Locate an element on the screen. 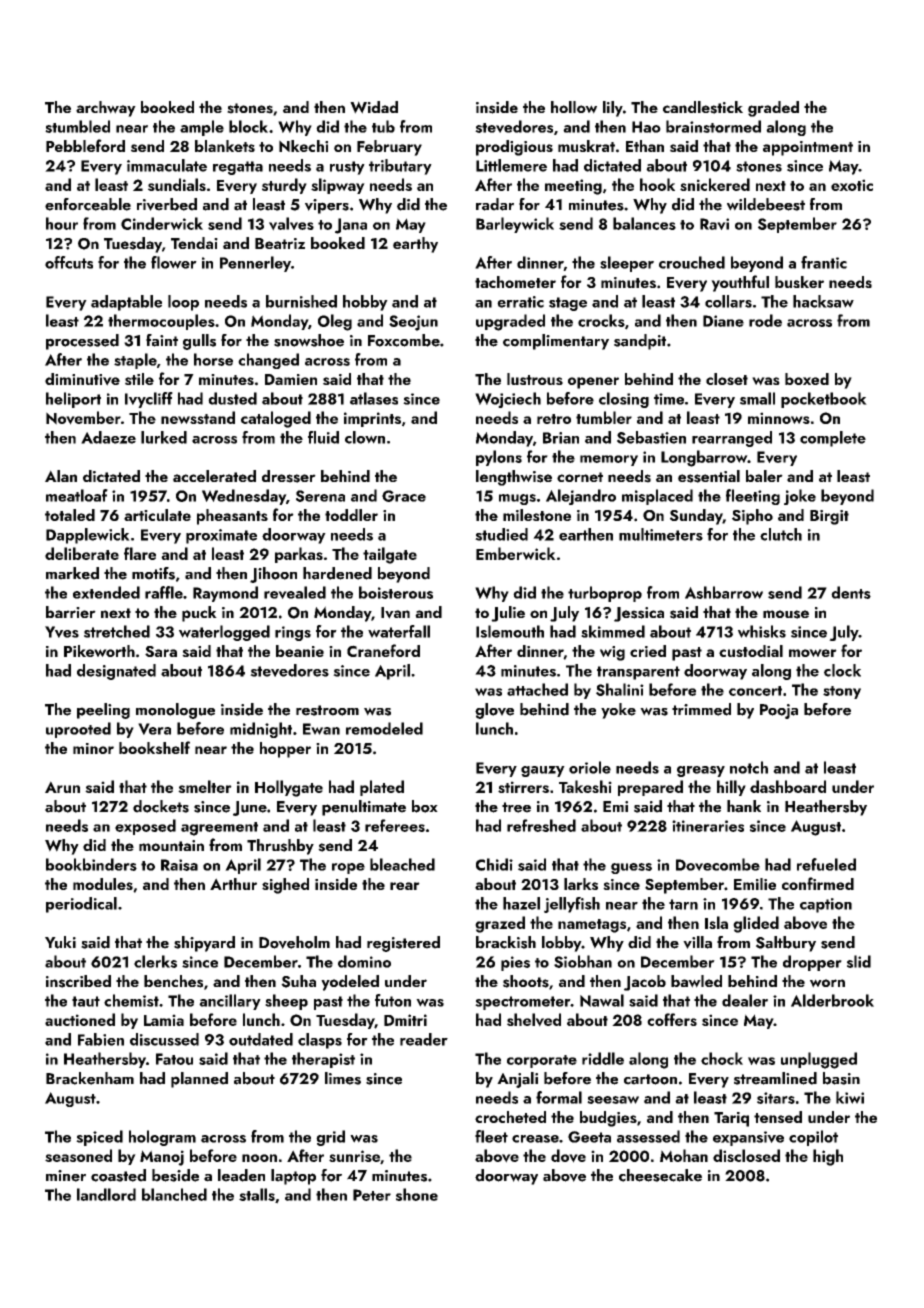 The width and height of the screenshot is (924, 1308). Brackenham is located at coordinates (90, 1078).
